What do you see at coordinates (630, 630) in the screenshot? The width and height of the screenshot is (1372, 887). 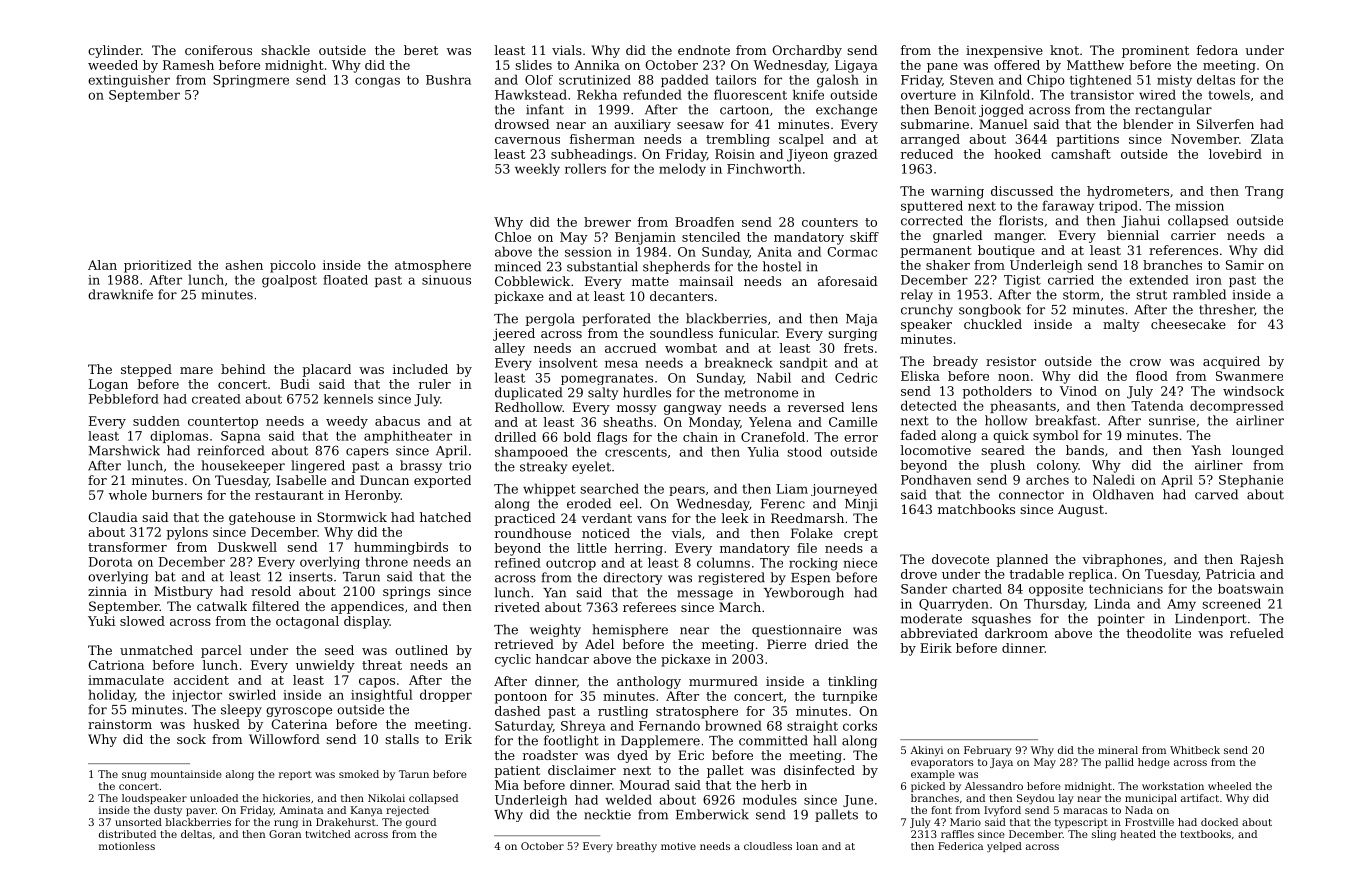 I see `hemisphere` at bounding box center [630, 630].
